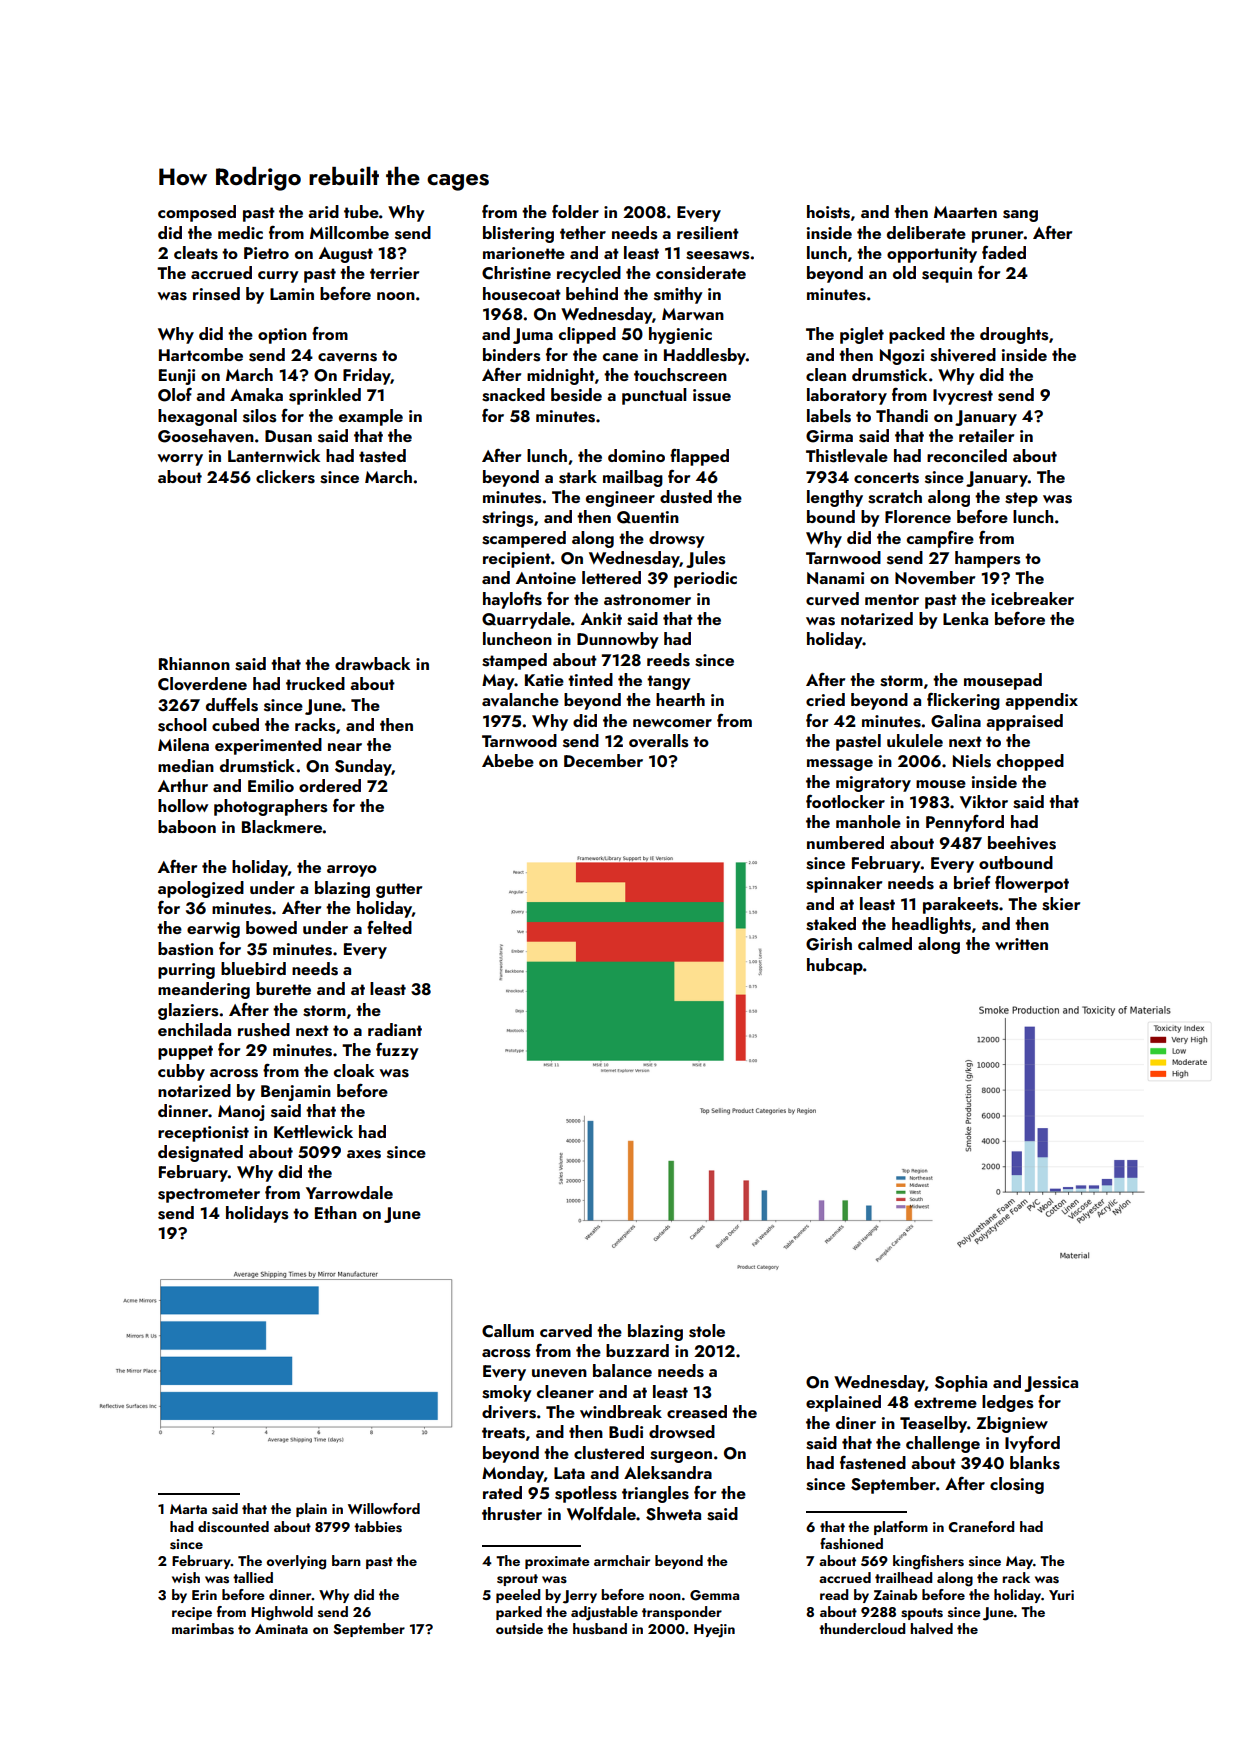 The height and width of the page is (1754, 1240). What do you see at coordinates (281, 1629) in the page?
I see `Aminata` at bounding box center [281, 1629].
